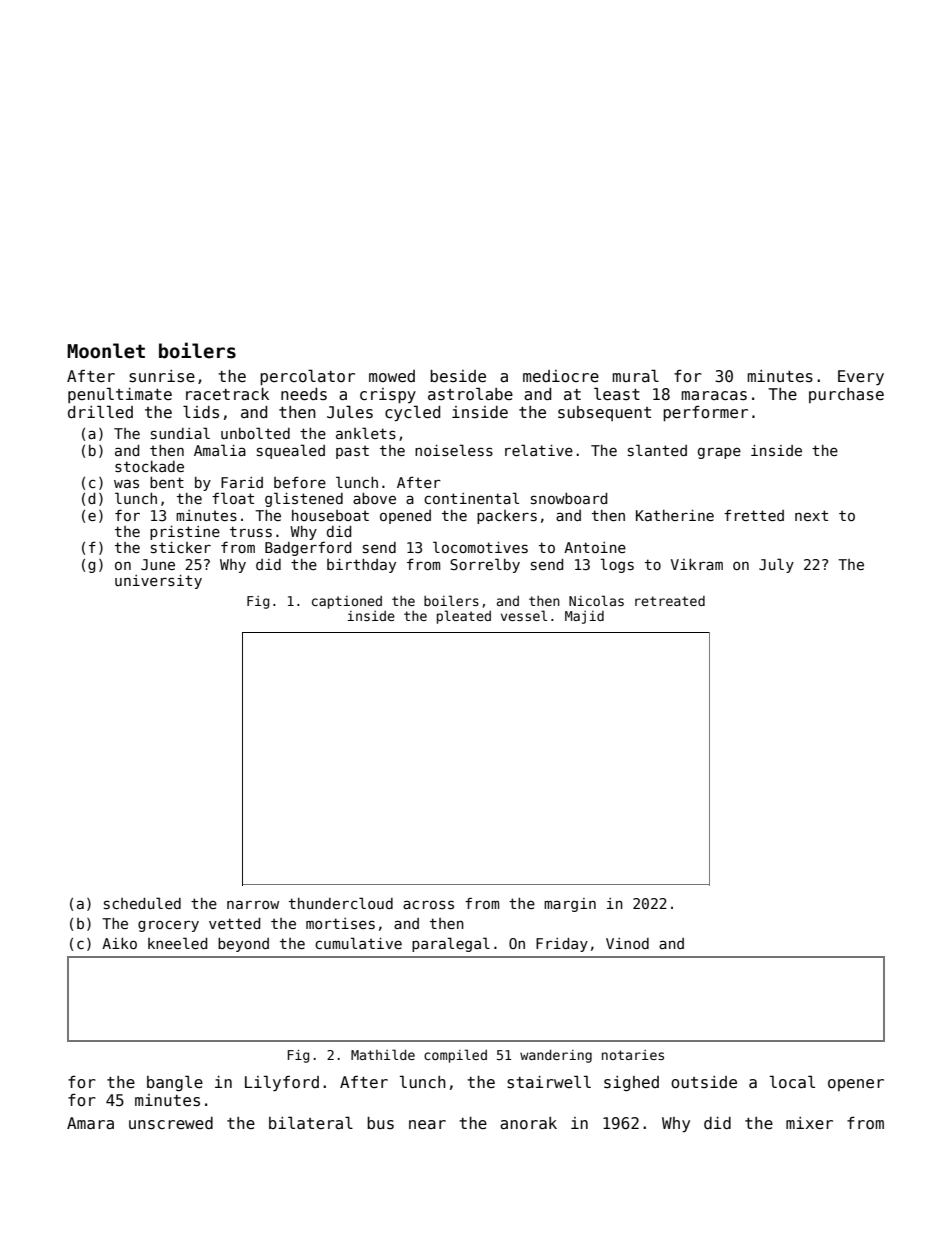 This document has height=1233, width=952. What do you see at coordinates (158, 582) in the document?
I see `university` at bounding box center [158, 582].
